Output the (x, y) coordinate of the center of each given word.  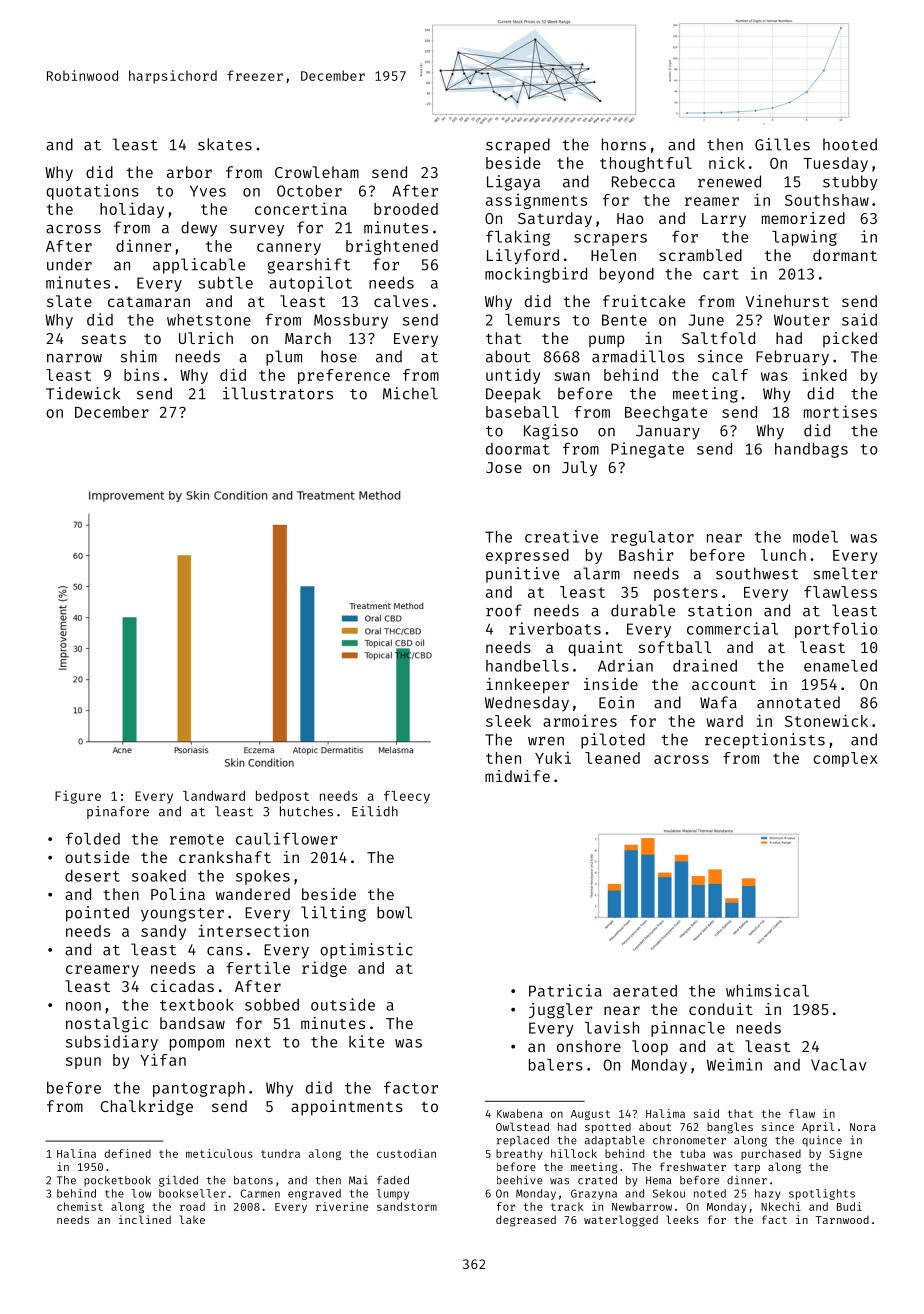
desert (92, 876)
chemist (80, 1206)
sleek (508, 721)
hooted (850, 144)
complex (845, 759)
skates (225, 144)
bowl (394, 912)
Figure (78, 797)
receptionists (765, 741)
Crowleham (317, 172)
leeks (682, 1219)
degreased (526, 1221)
